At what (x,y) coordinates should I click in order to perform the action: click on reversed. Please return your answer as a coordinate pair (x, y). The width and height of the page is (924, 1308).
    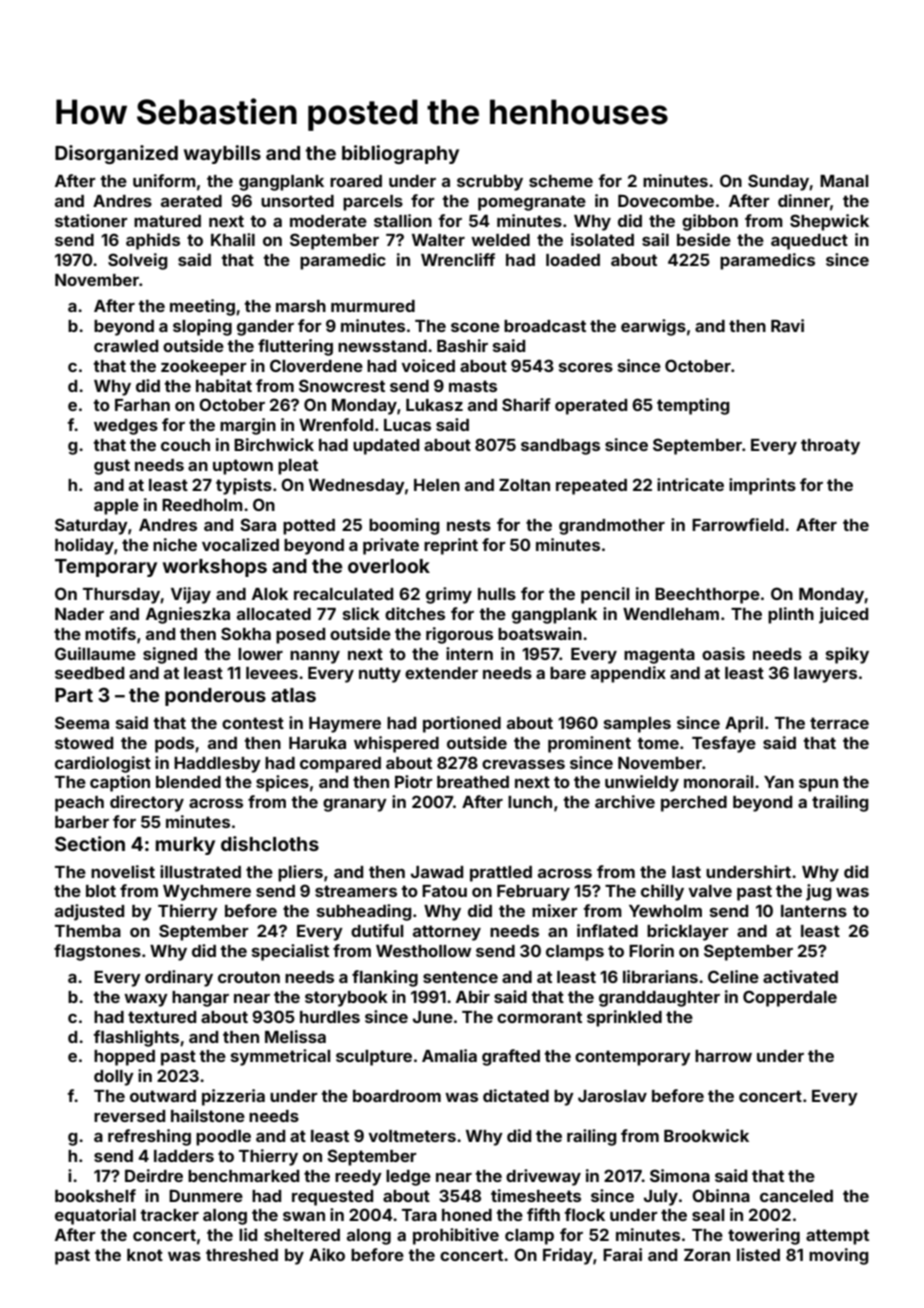
    Looking at the image, I should click on (129, 1116).
